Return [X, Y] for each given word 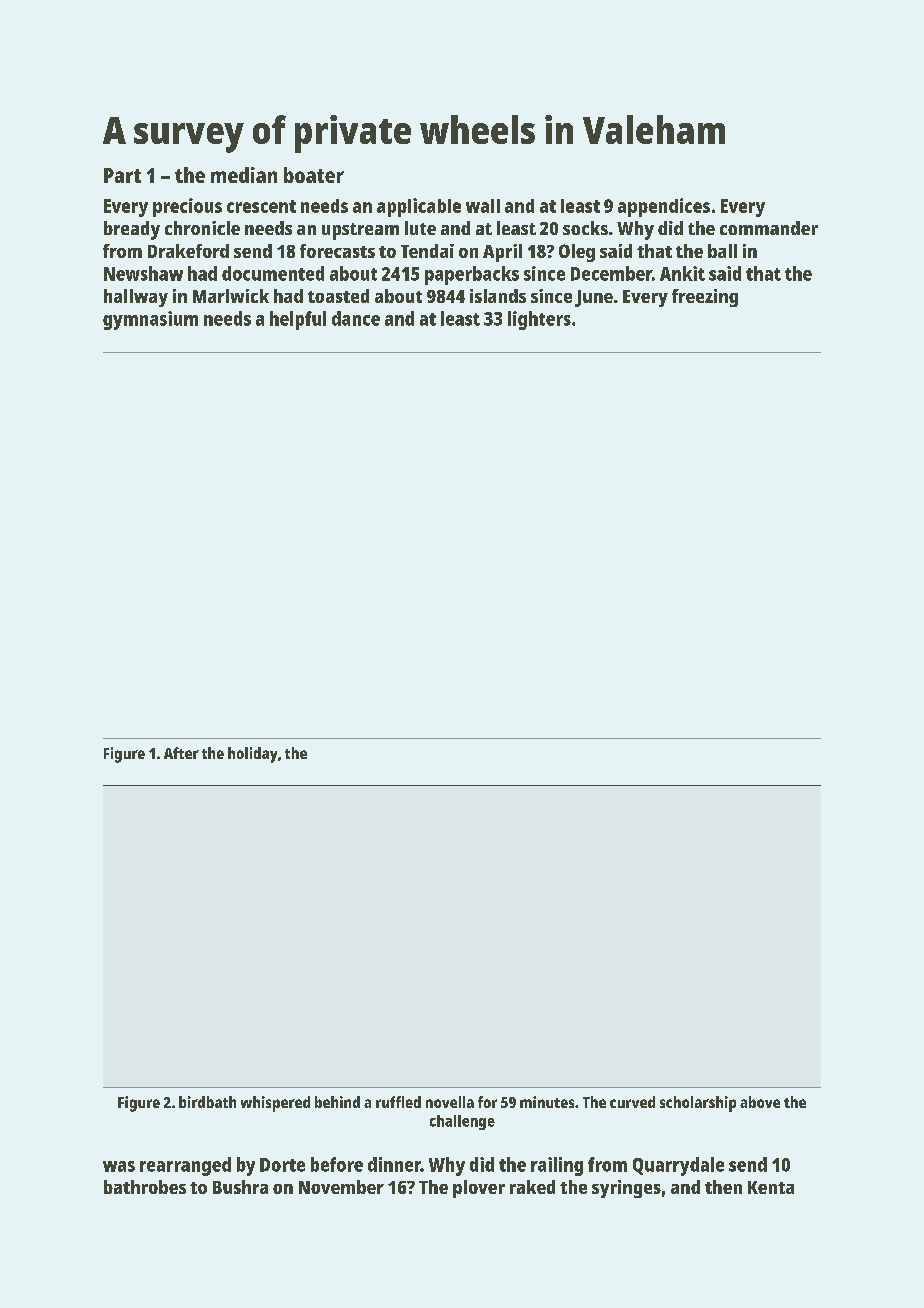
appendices [664, 207]
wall [483, 206]
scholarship [698, 1104]
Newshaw [143, 273]
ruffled [398, 1102]
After [181, 753]
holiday [252, 755]
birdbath [207, 1102]
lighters [539, 320]
